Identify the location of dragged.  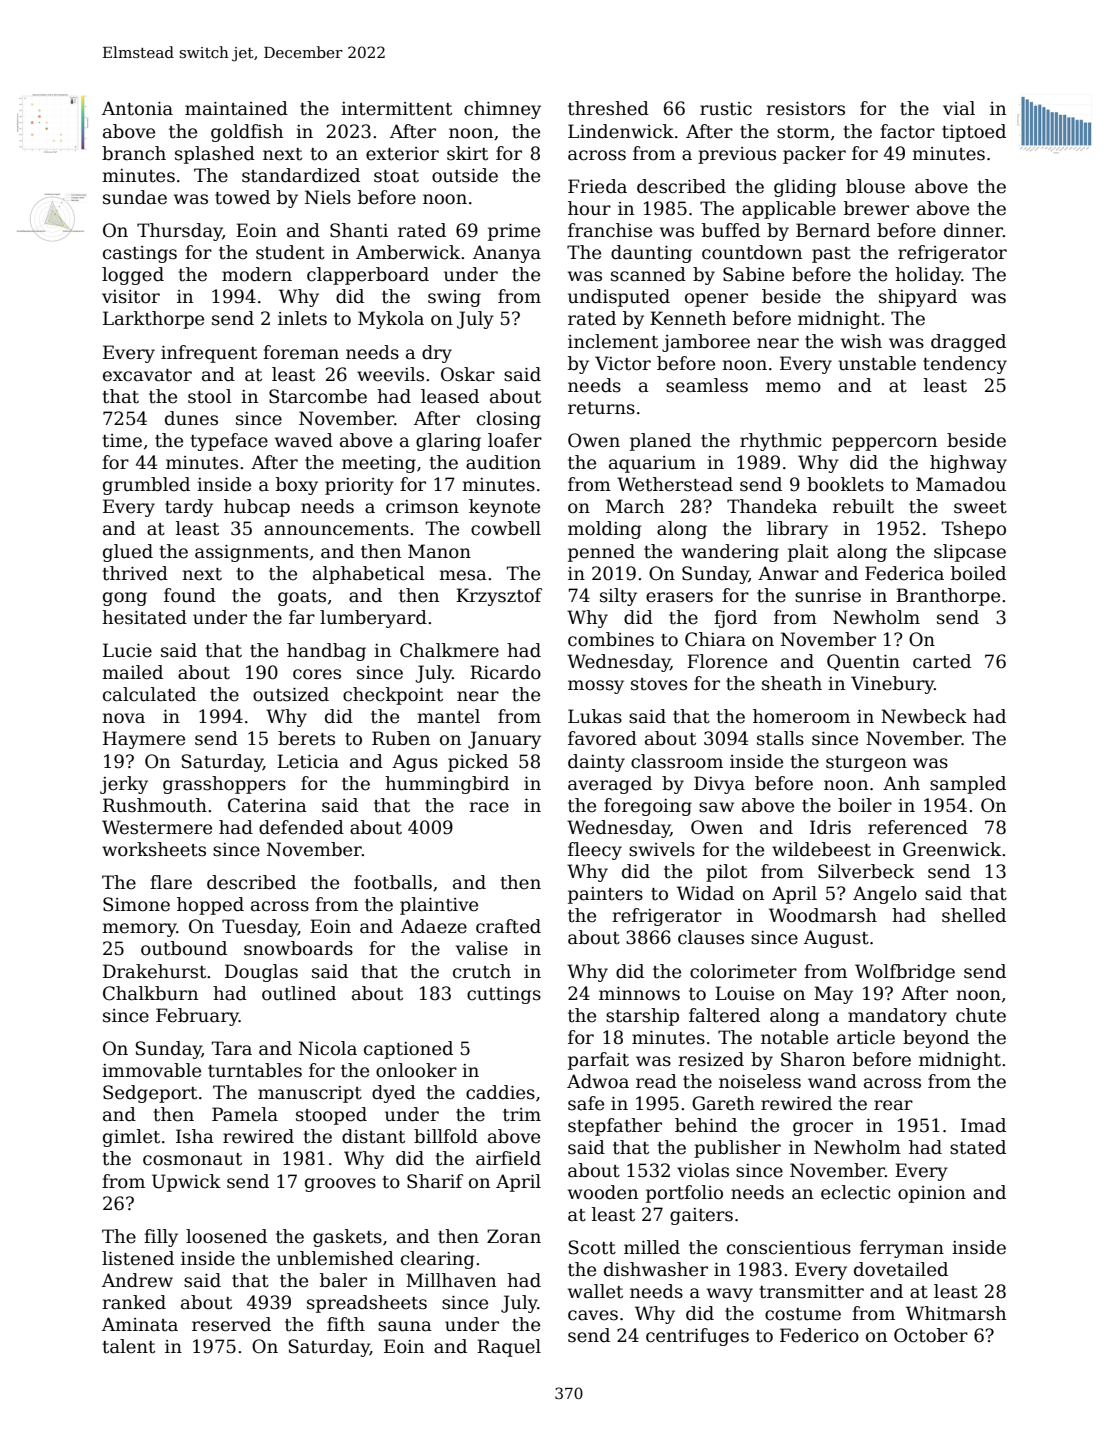
(968, 343).
